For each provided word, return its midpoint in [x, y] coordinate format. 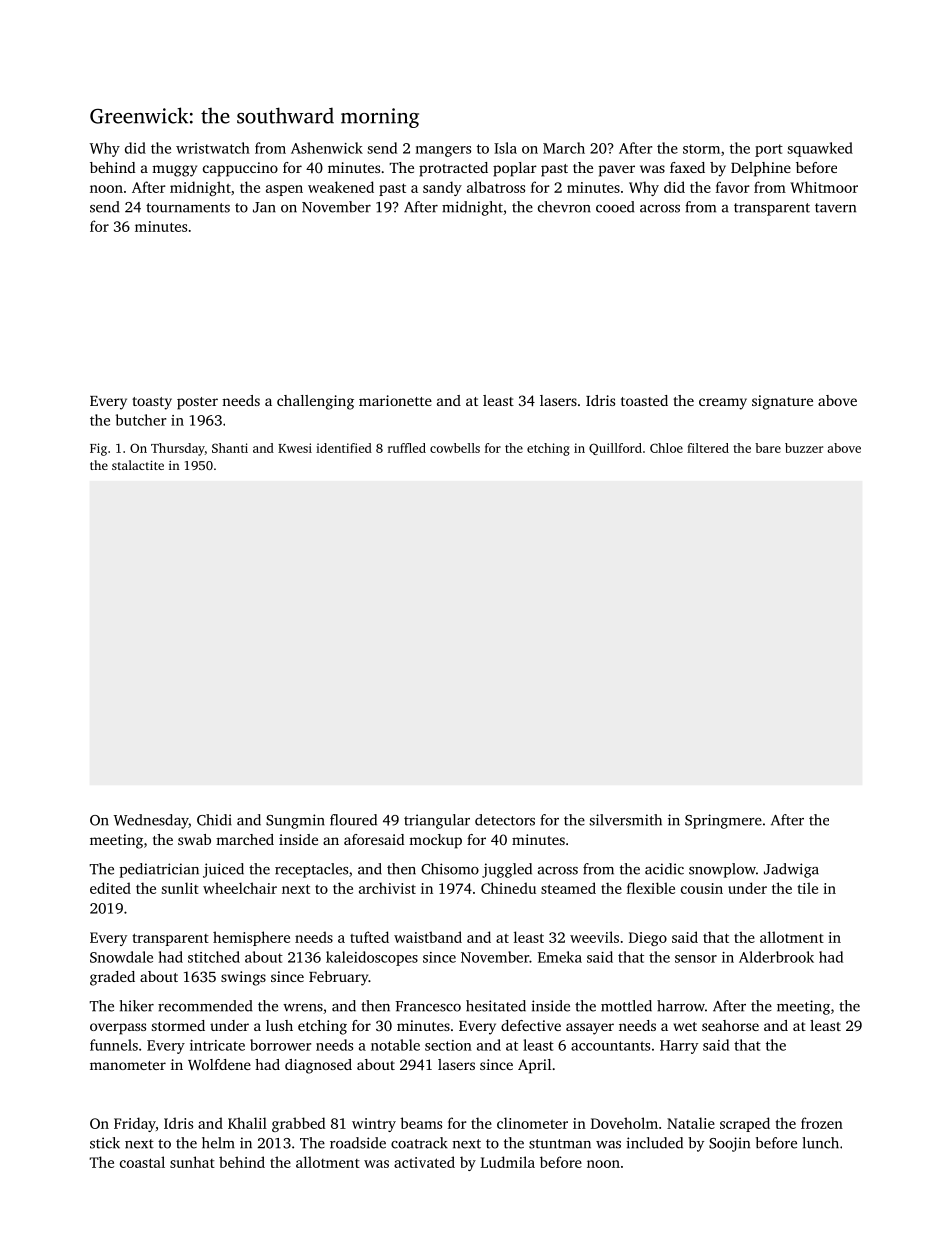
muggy [174, 171]
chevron [564, 207]
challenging [315, 402]
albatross [496, 187]
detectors [505, 820]
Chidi [214, 820]
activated [424, 1162]
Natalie [691, 1123]
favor [733, 187]
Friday [135, 1124]
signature [782, 402]
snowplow [722, 870]
